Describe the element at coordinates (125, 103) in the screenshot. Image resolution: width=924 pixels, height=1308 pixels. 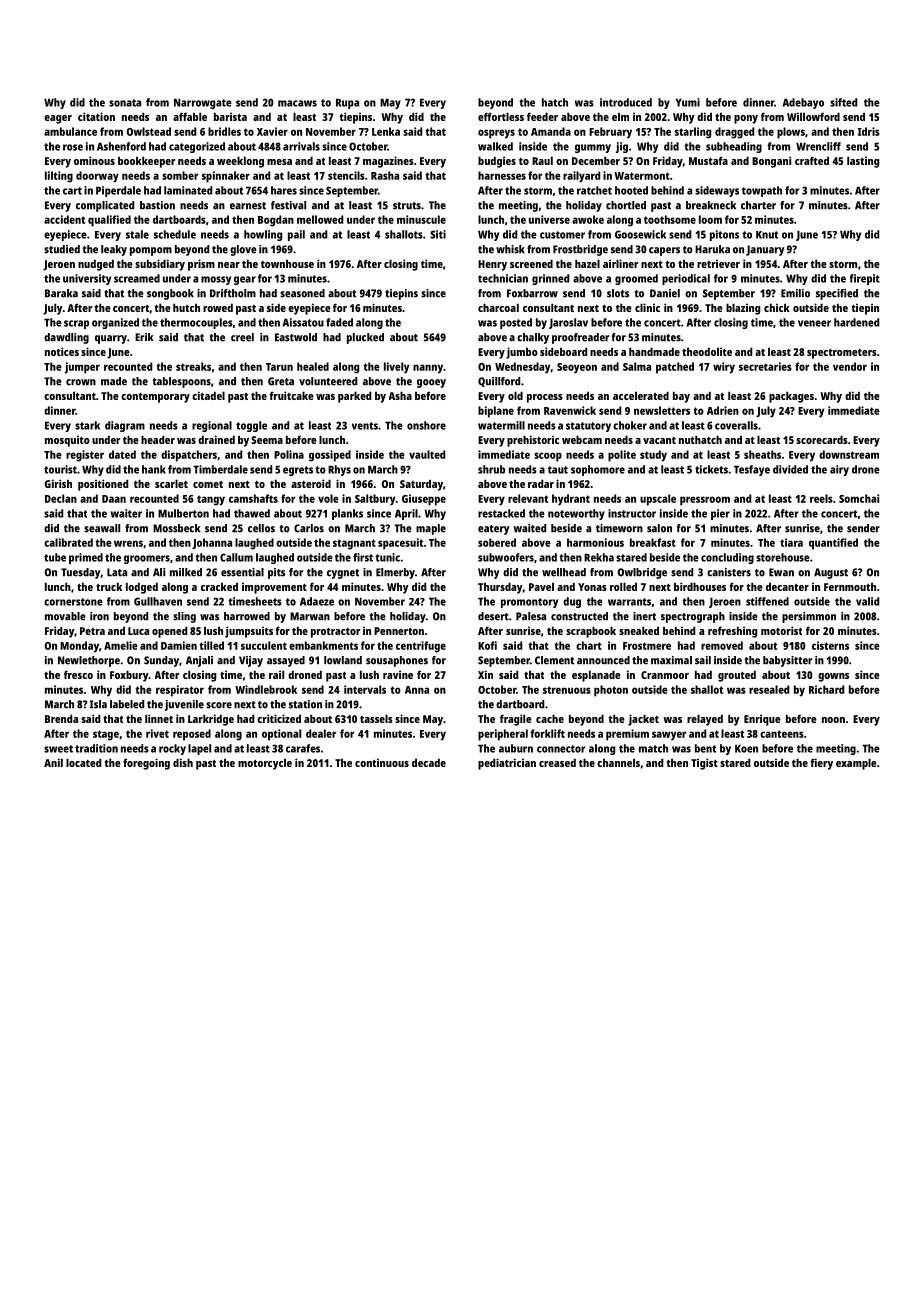
I see `sonata` at that location.
